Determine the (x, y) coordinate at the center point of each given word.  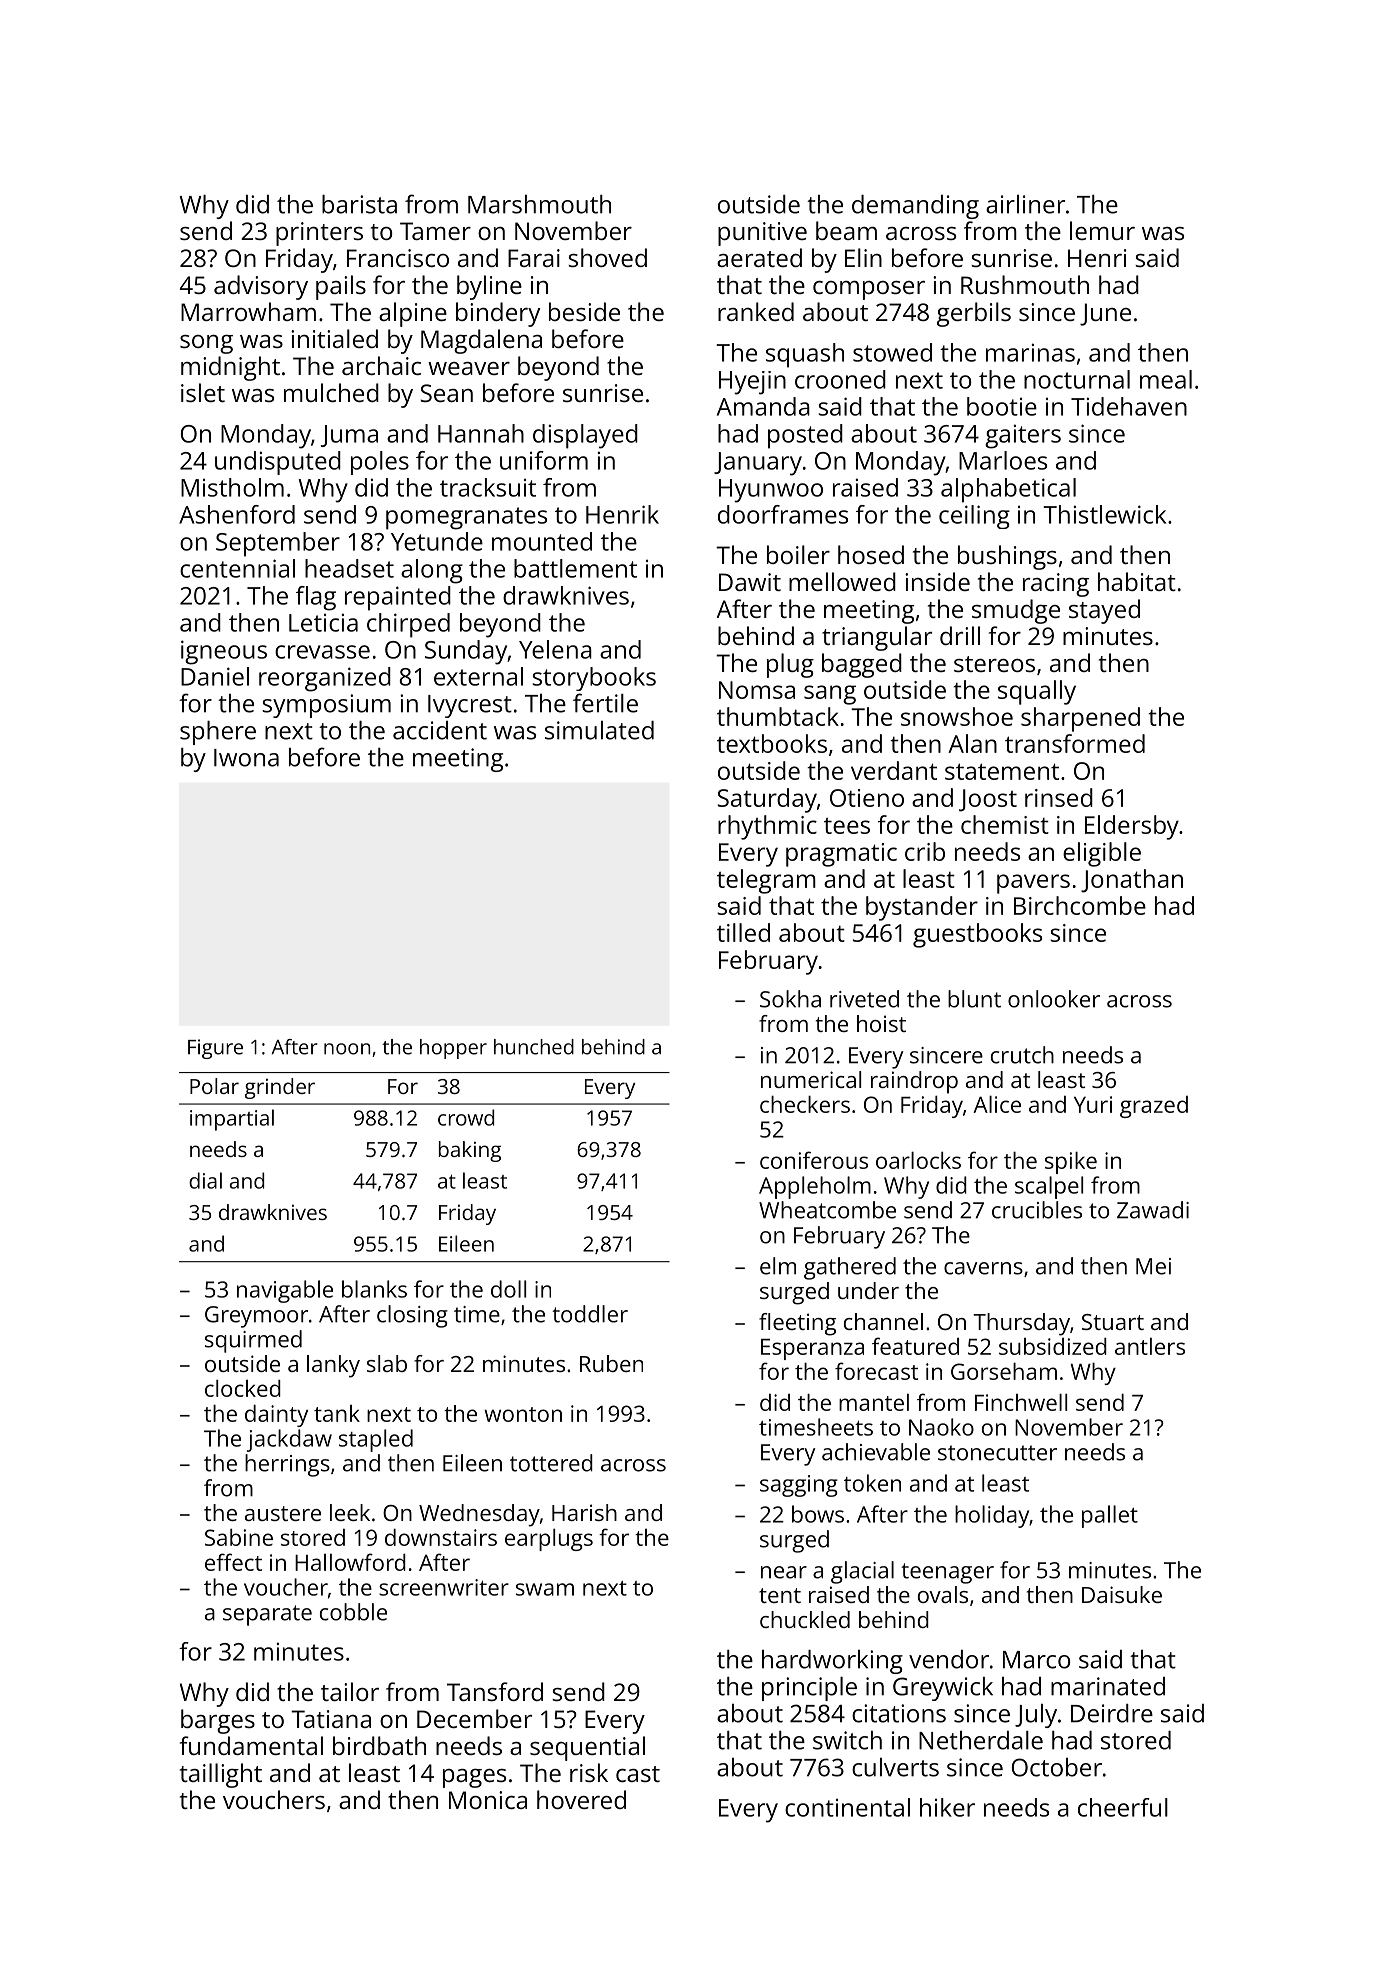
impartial (232, 1120)
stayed (1104, 611)
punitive (762, 234)
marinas (1030, 352)
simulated (599, 730)
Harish (584, 1512)
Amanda (763, 406)
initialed (334, 338)
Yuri (1093, 1104)
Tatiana (331, 1719)
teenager (947, 1573)
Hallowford (350, 1562)
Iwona (246, 758)
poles (380, 463)
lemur (1102, 230)
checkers (805, 1104)
